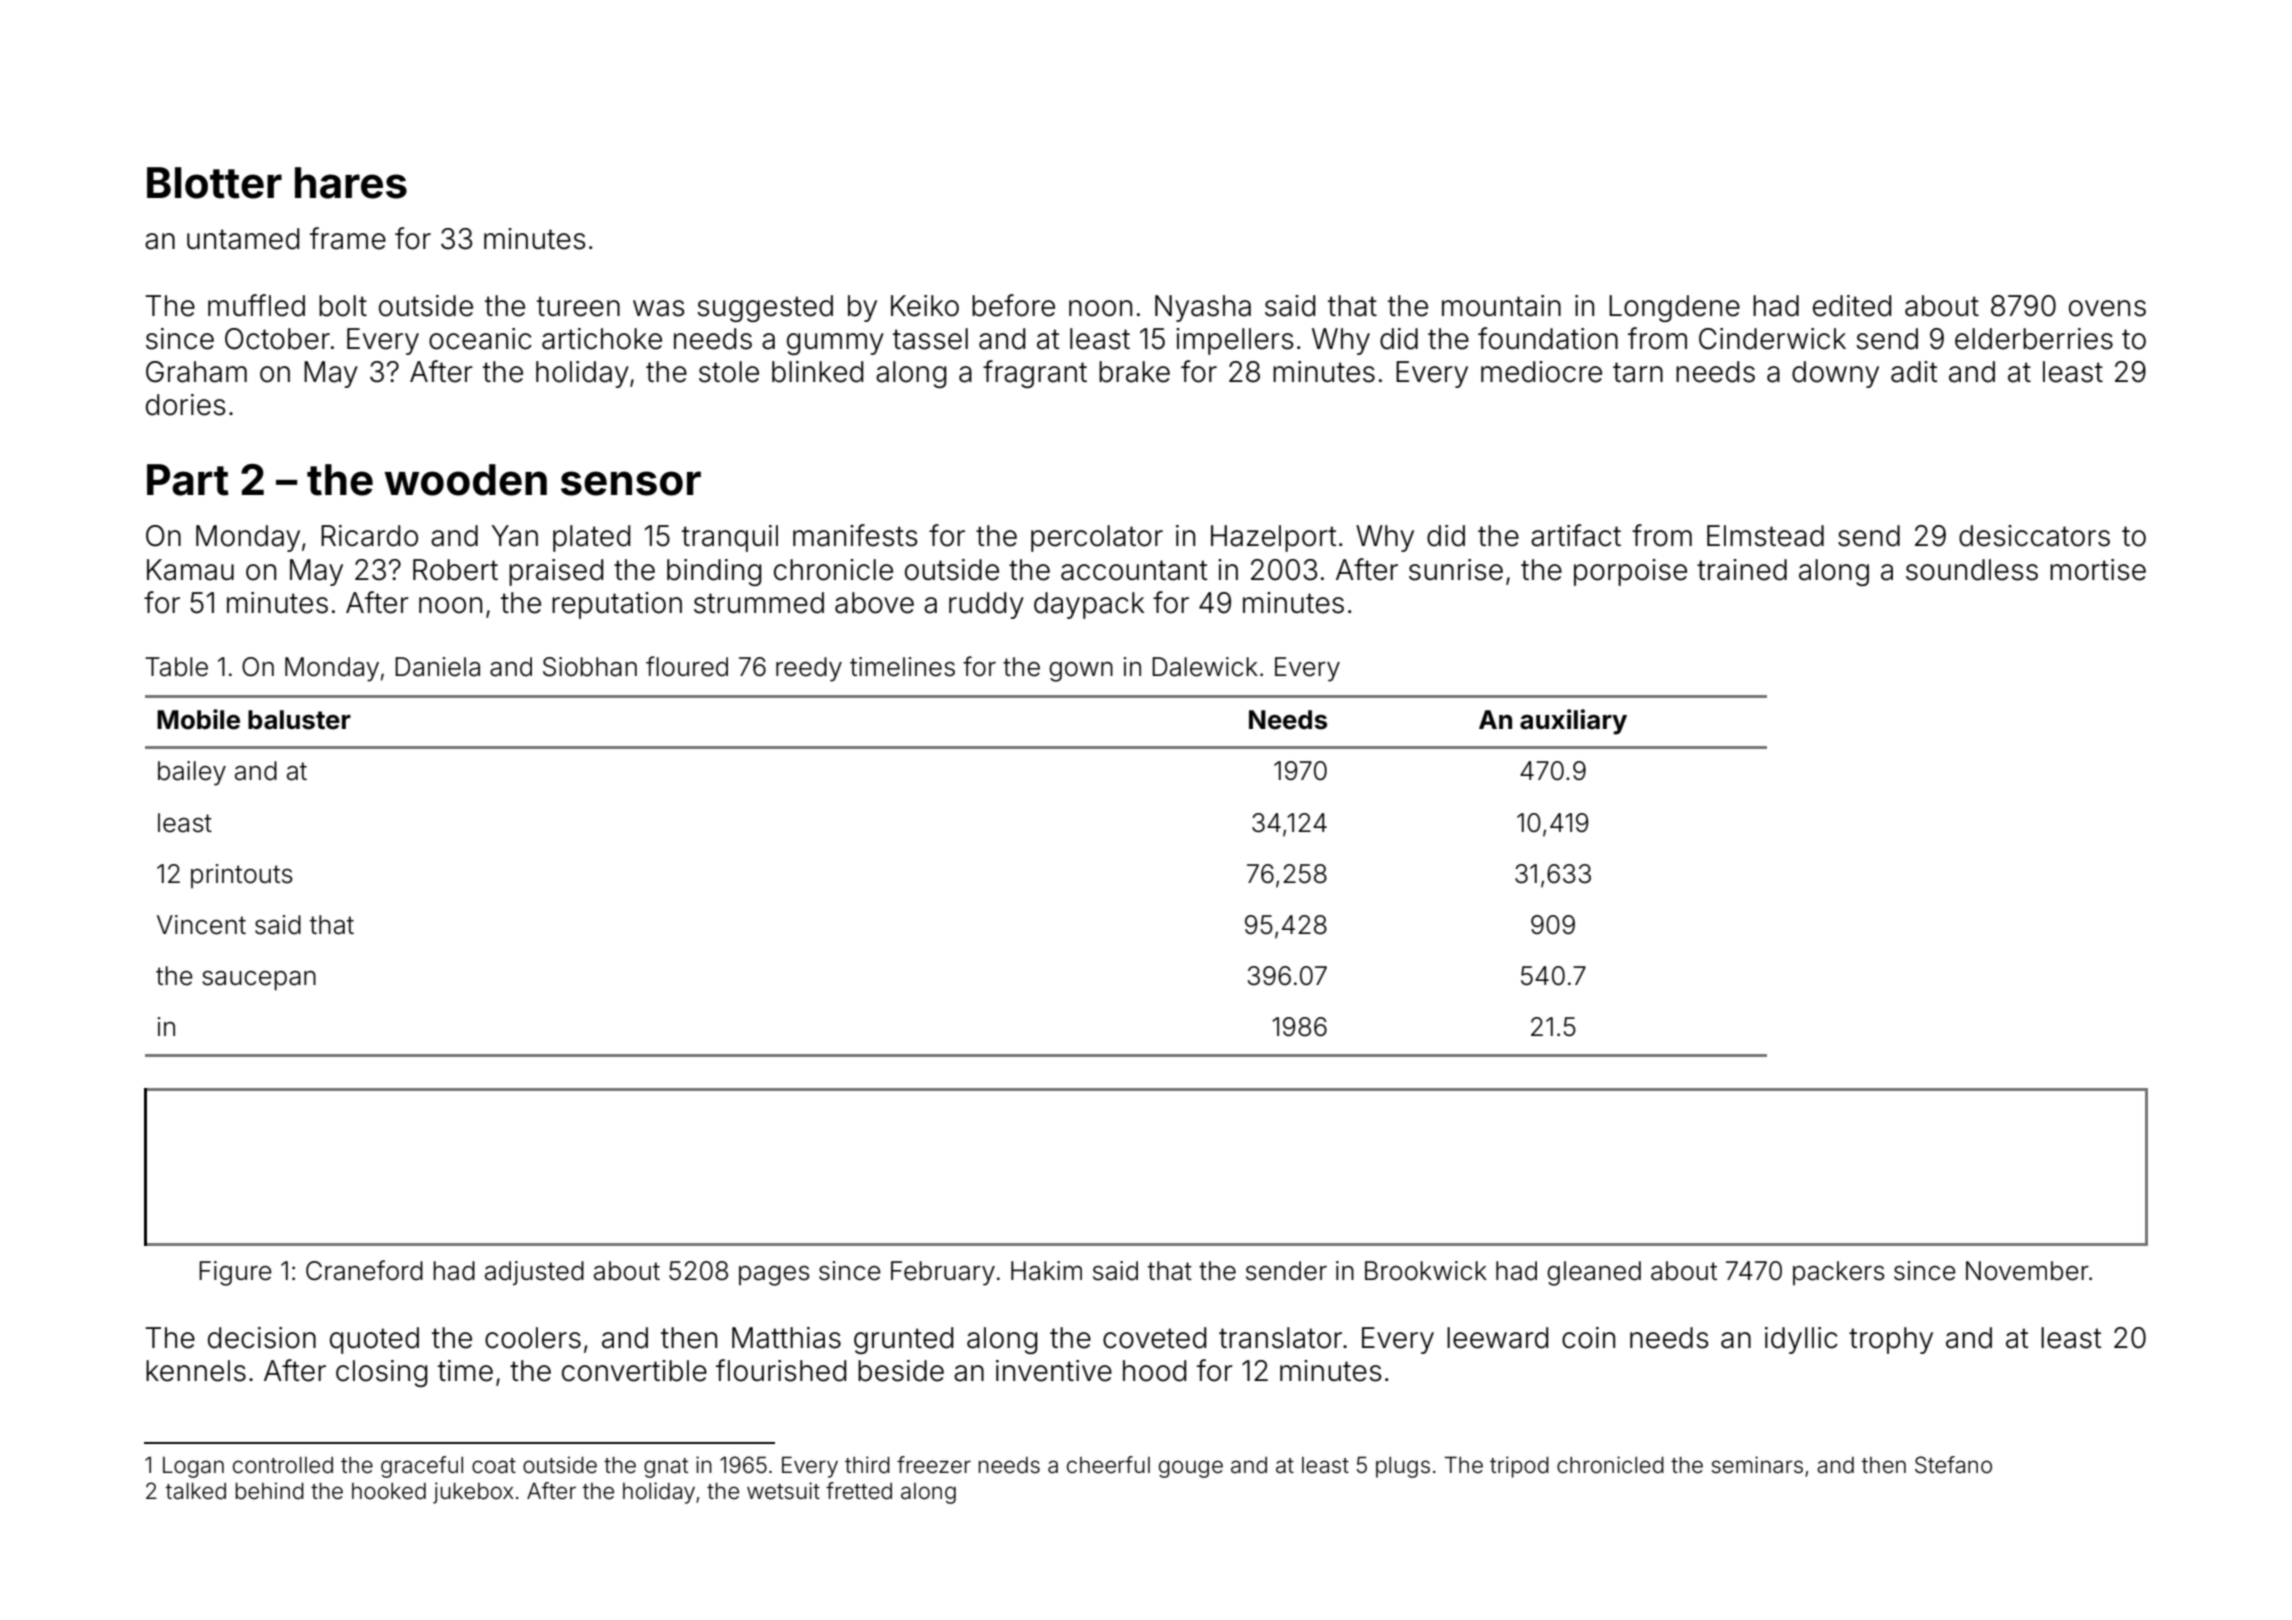 This image has width=2292, height=1620. Describe the element at coordinates (1134, 372) in the image. I see `brake` at that location.
